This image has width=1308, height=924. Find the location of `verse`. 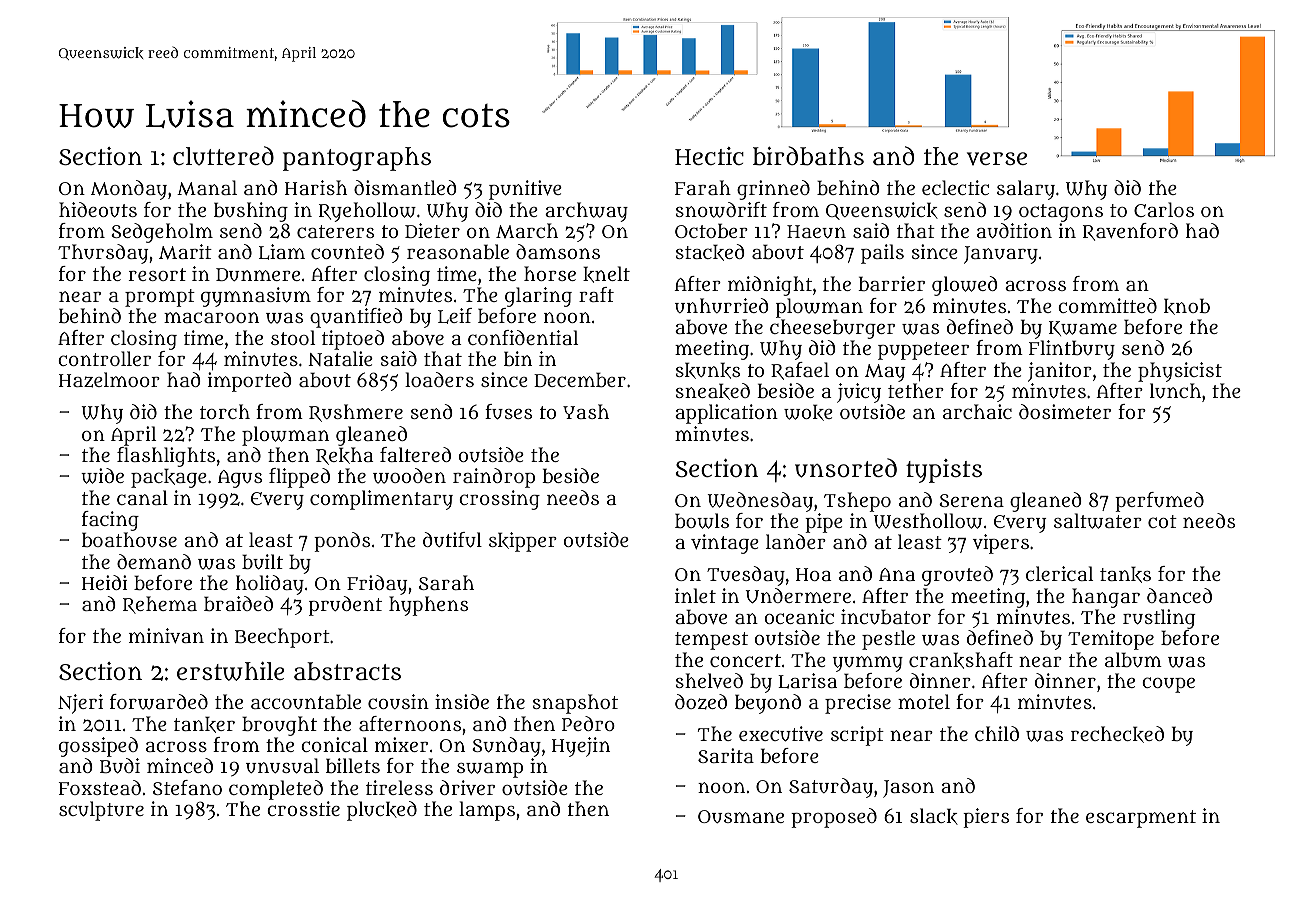

verse is located at coordinates (997, 158).
